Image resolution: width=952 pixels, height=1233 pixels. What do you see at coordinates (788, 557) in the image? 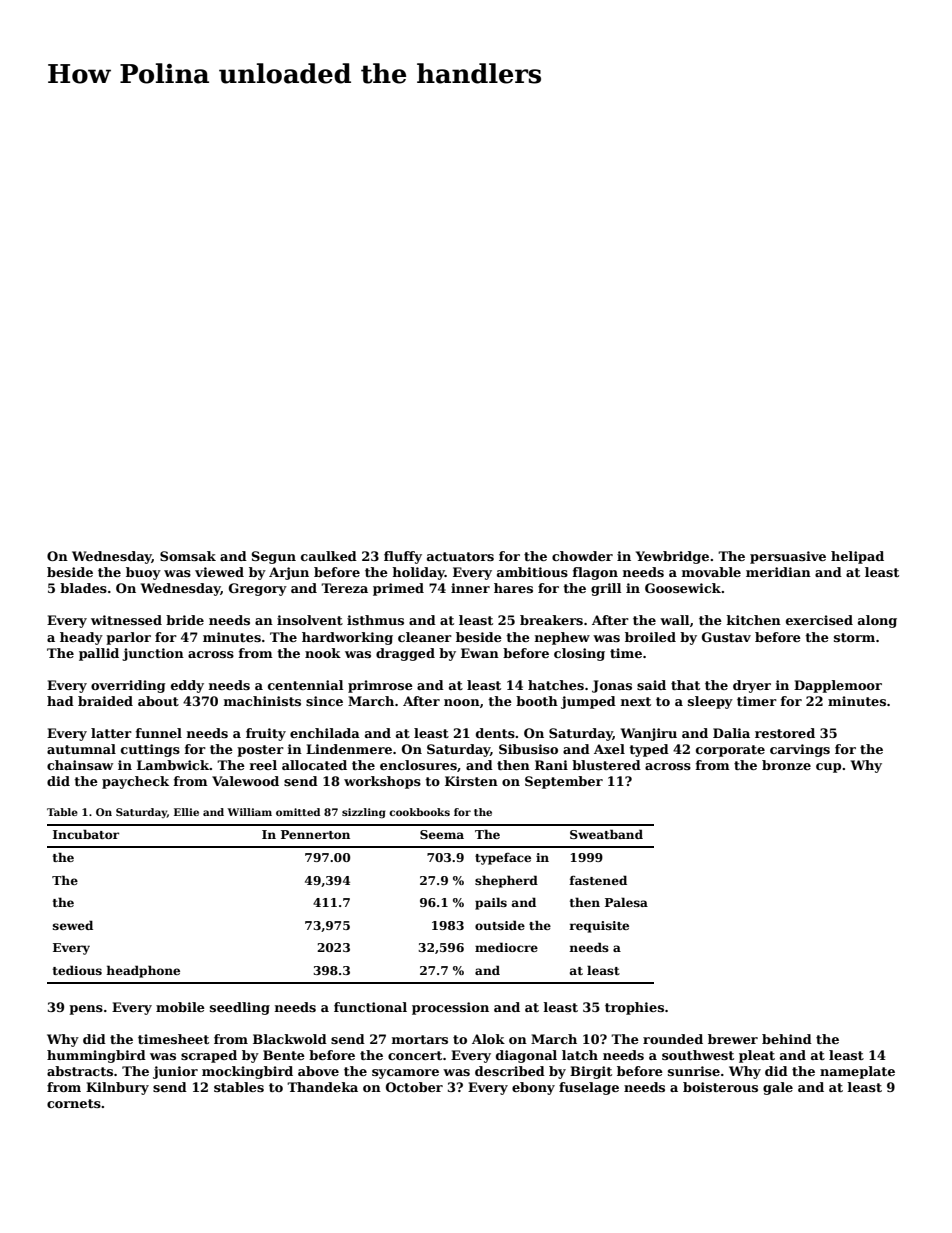
I see `persuasive` at bounding box center [788, 557].
